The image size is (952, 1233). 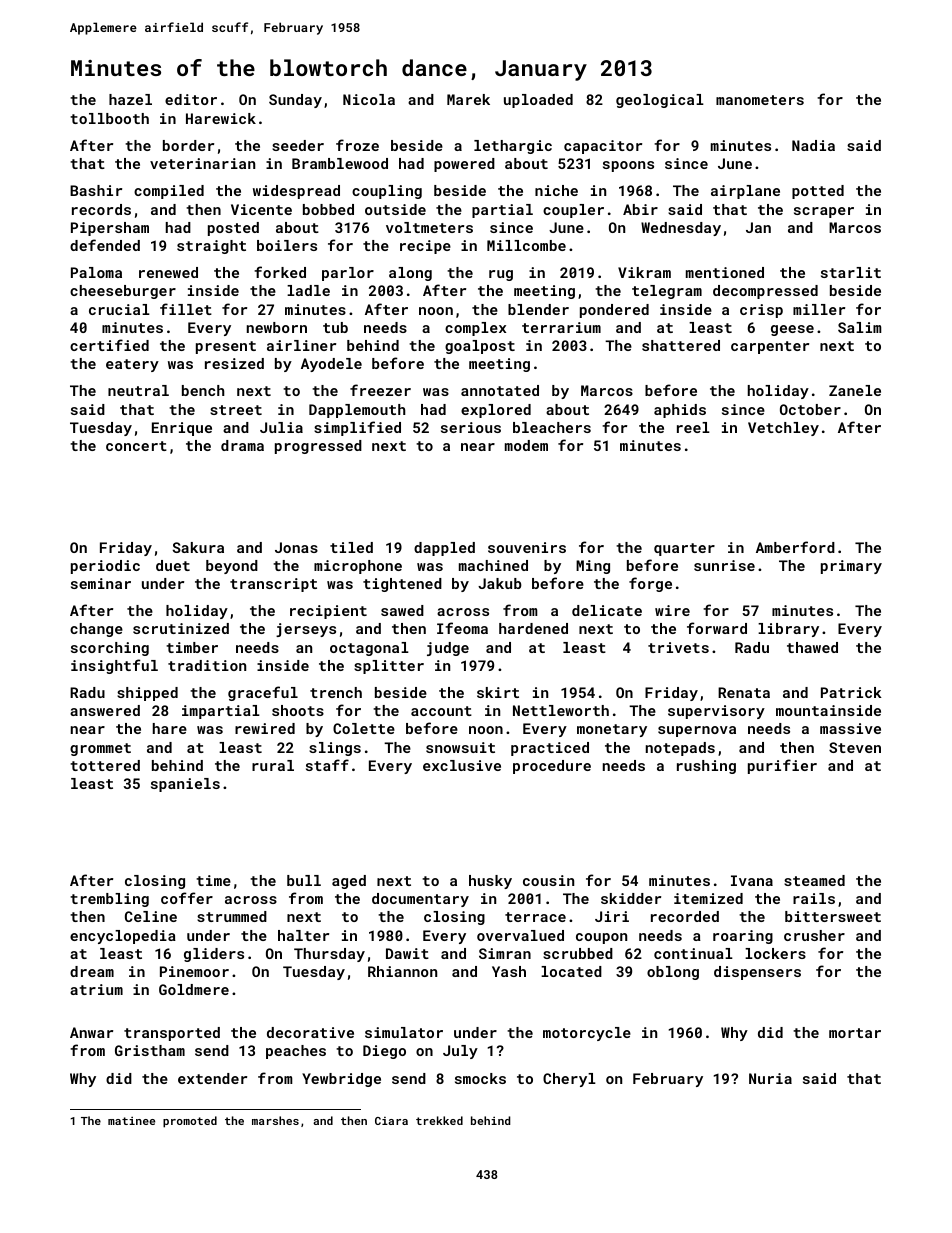 I want to click on Zanele, so click(x=855, y=390).
